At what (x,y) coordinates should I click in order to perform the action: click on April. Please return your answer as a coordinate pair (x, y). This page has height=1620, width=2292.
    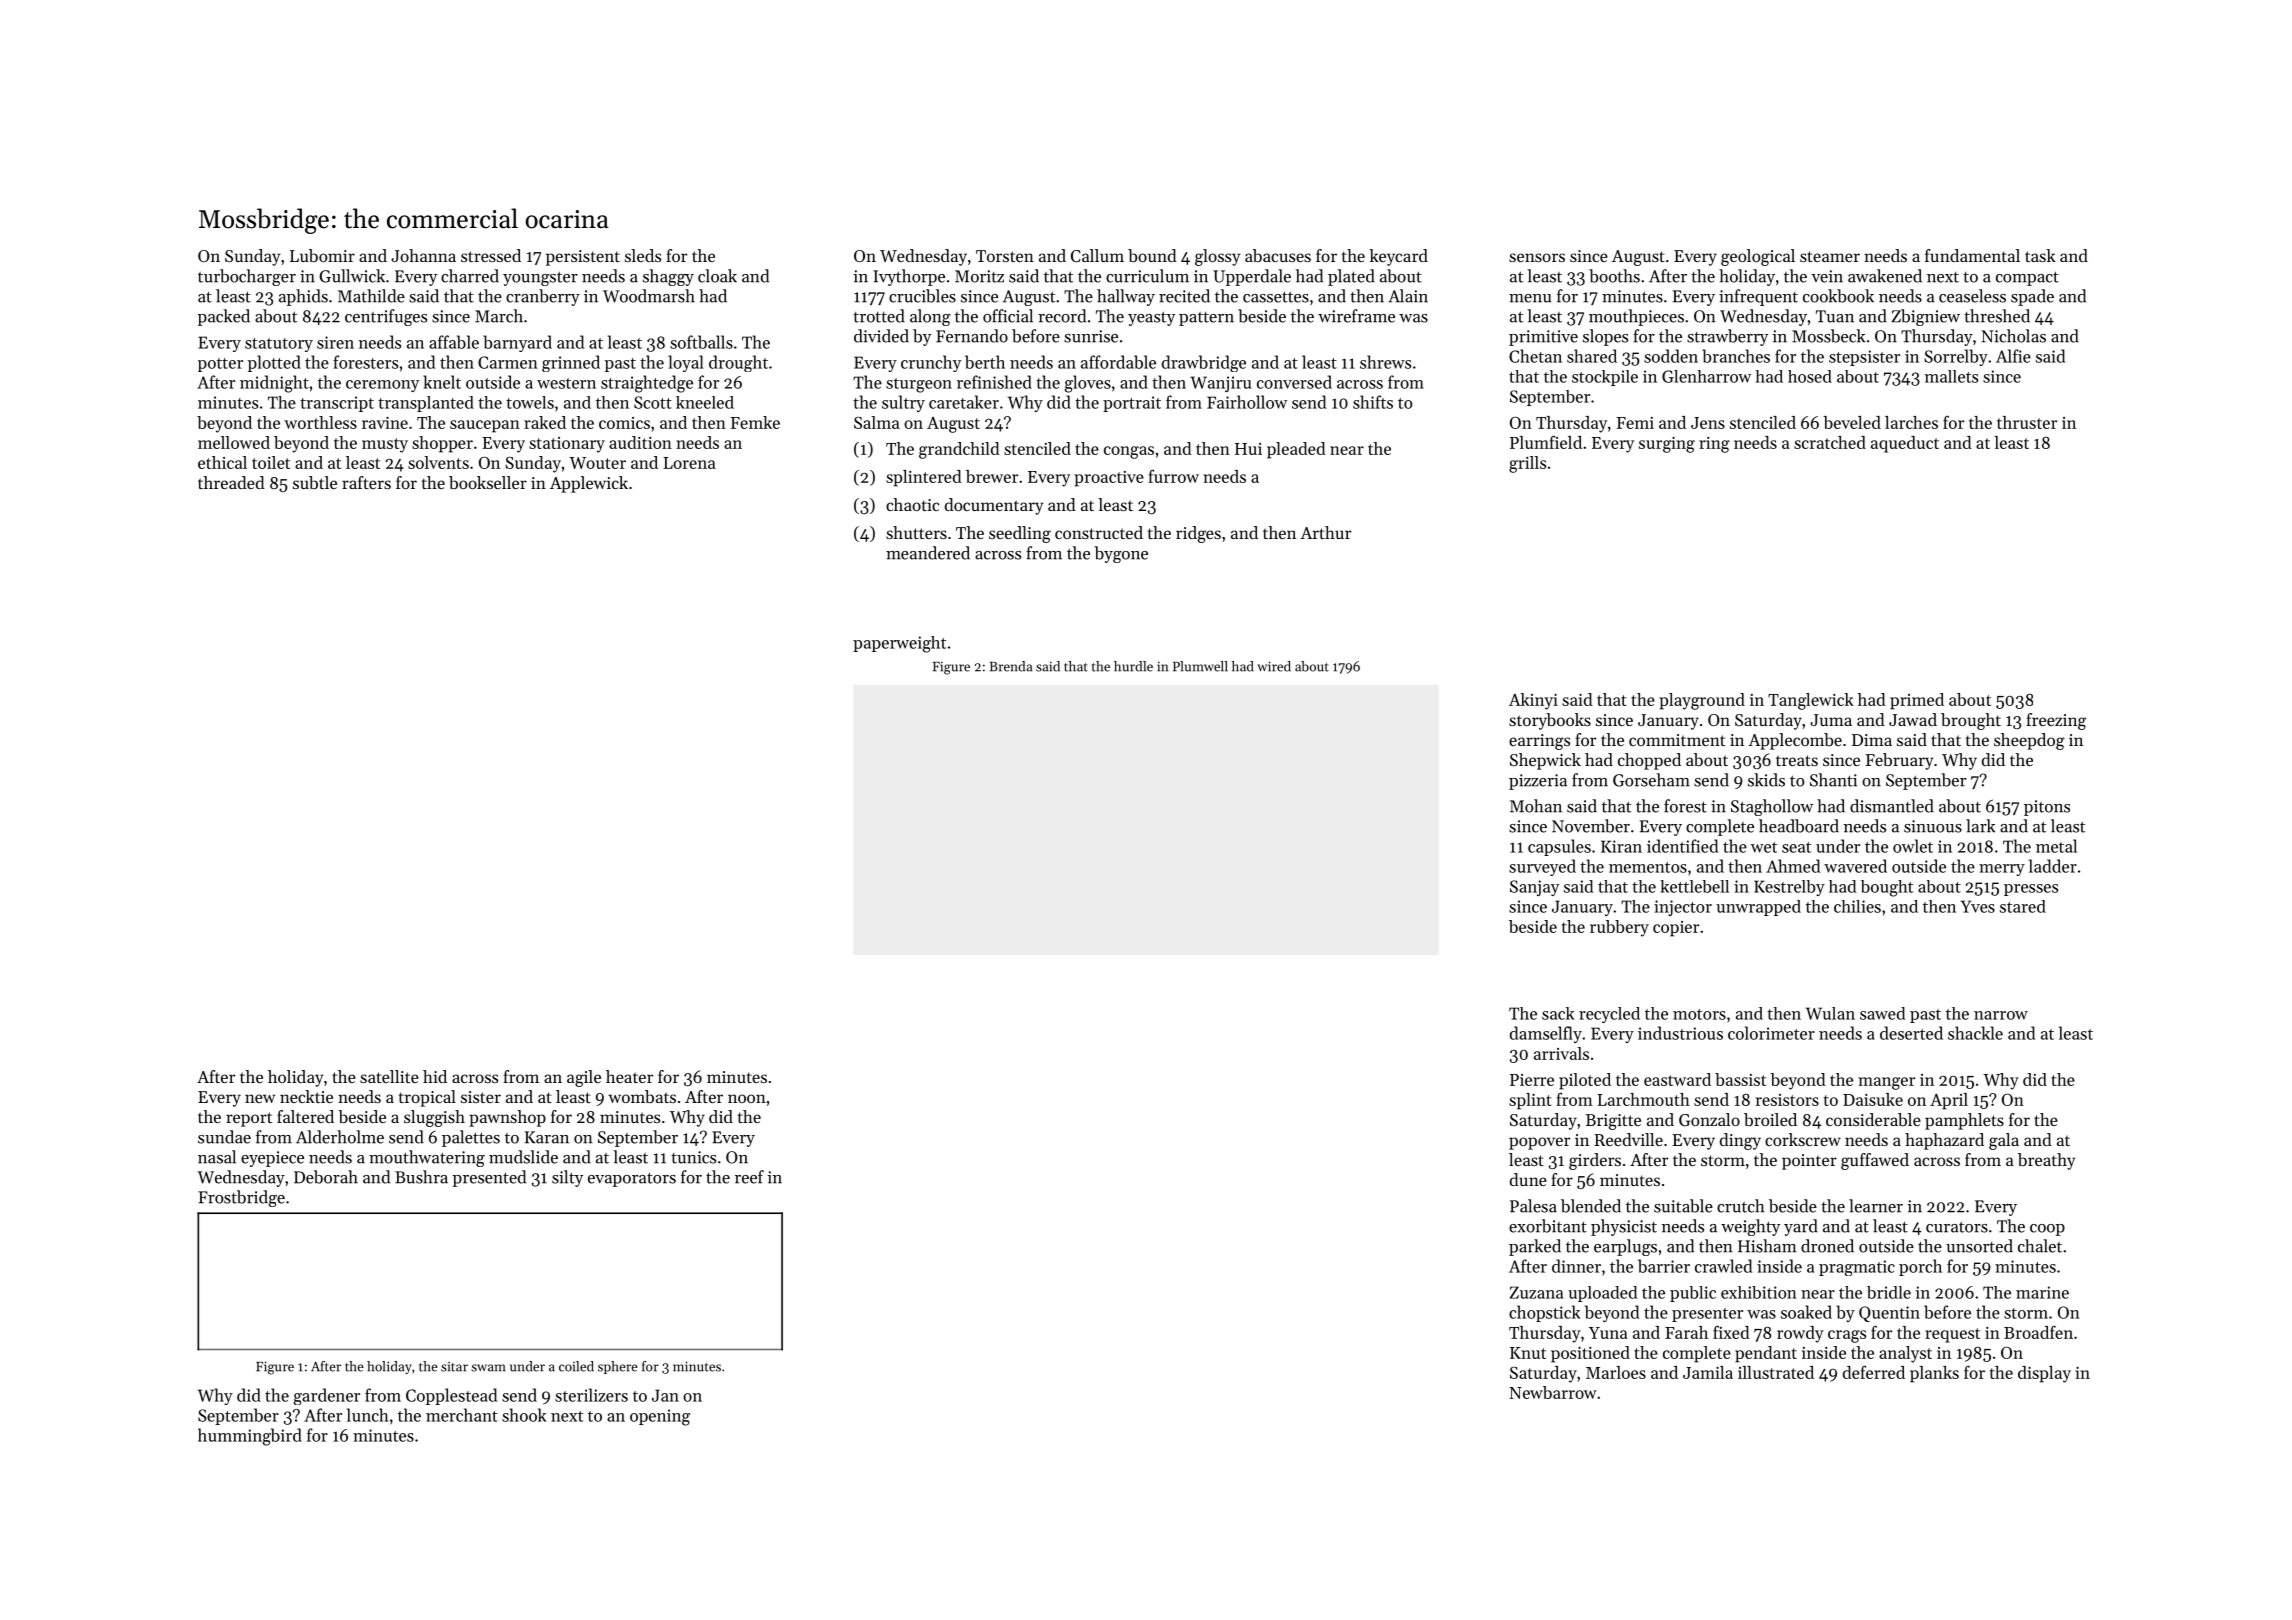
    Looking at the image, I should click on (1949, 1101).
